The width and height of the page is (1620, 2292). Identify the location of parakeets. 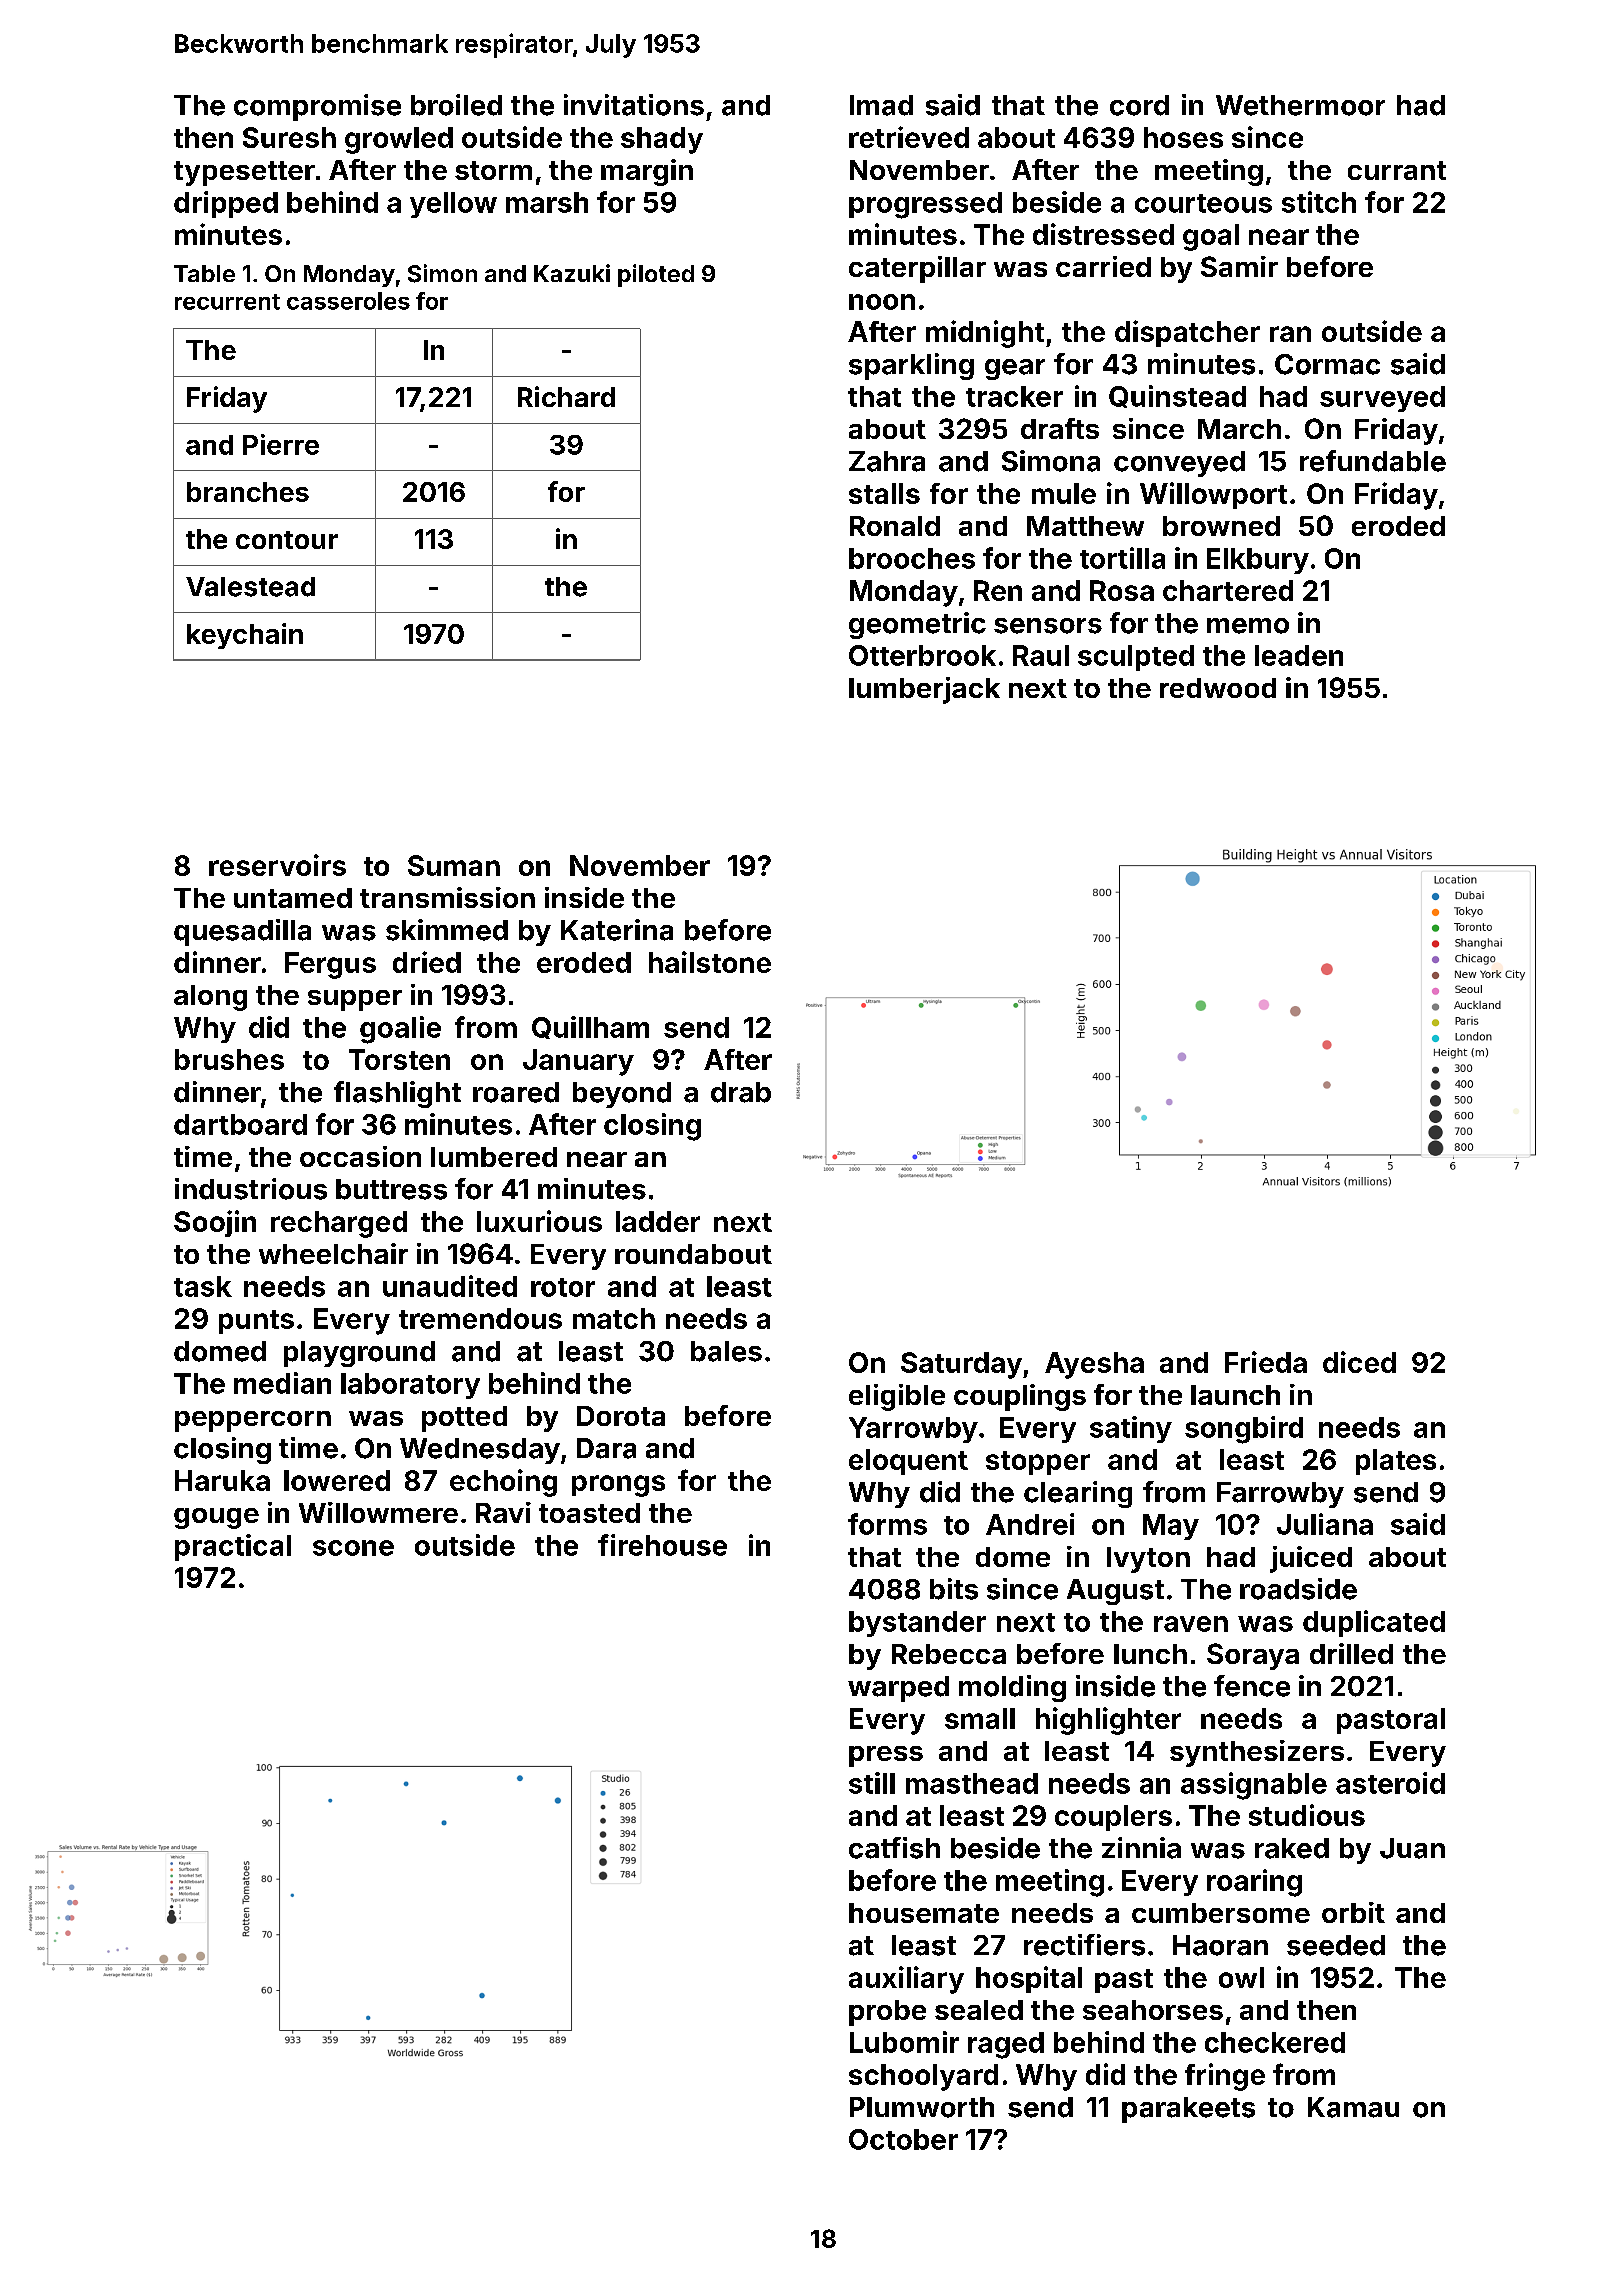
(1188, 2110).
